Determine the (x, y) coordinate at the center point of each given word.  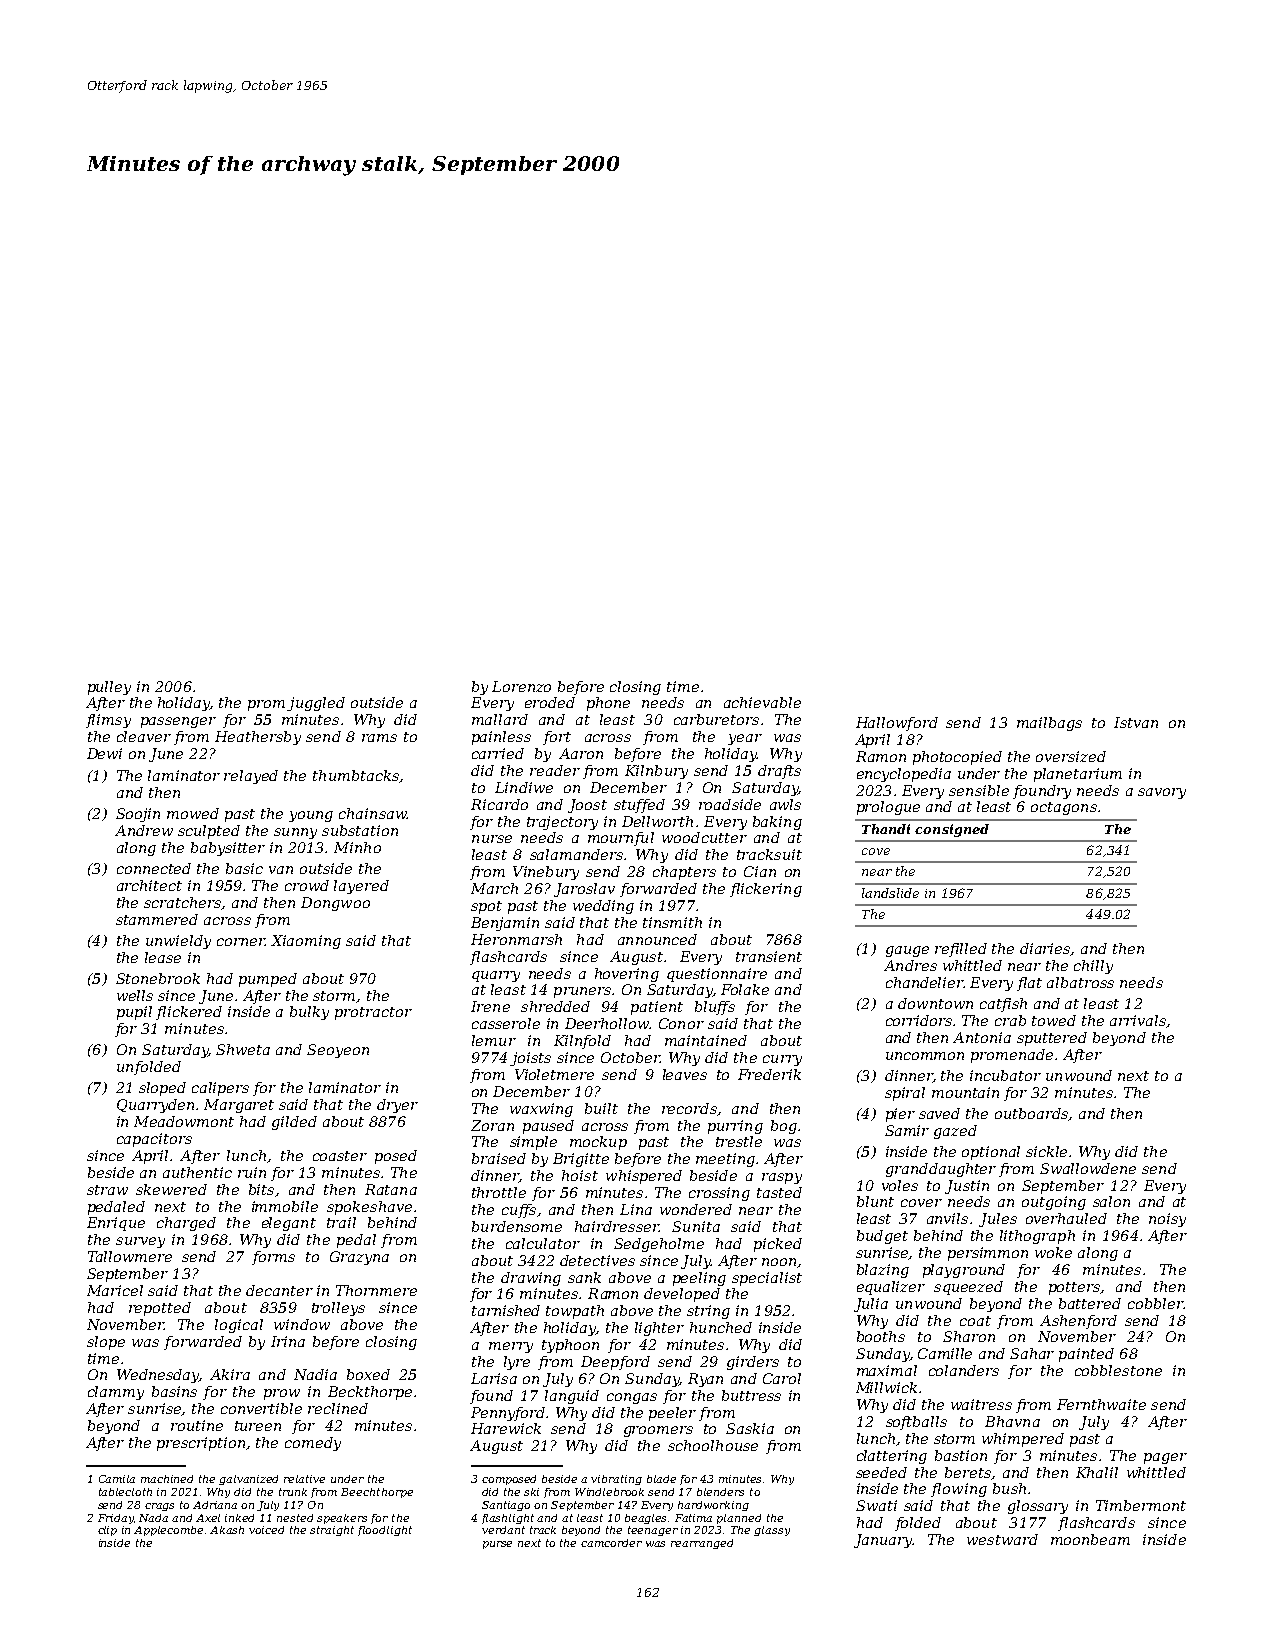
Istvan (1136, 722)
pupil (134, 1013)
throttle (499, 1192)
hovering (627, 975)
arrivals (1138, 1020)
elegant (289, 1224)
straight (332, 1531)
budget (882, 1237)
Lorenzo (521, 686)
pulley (109, 688)
